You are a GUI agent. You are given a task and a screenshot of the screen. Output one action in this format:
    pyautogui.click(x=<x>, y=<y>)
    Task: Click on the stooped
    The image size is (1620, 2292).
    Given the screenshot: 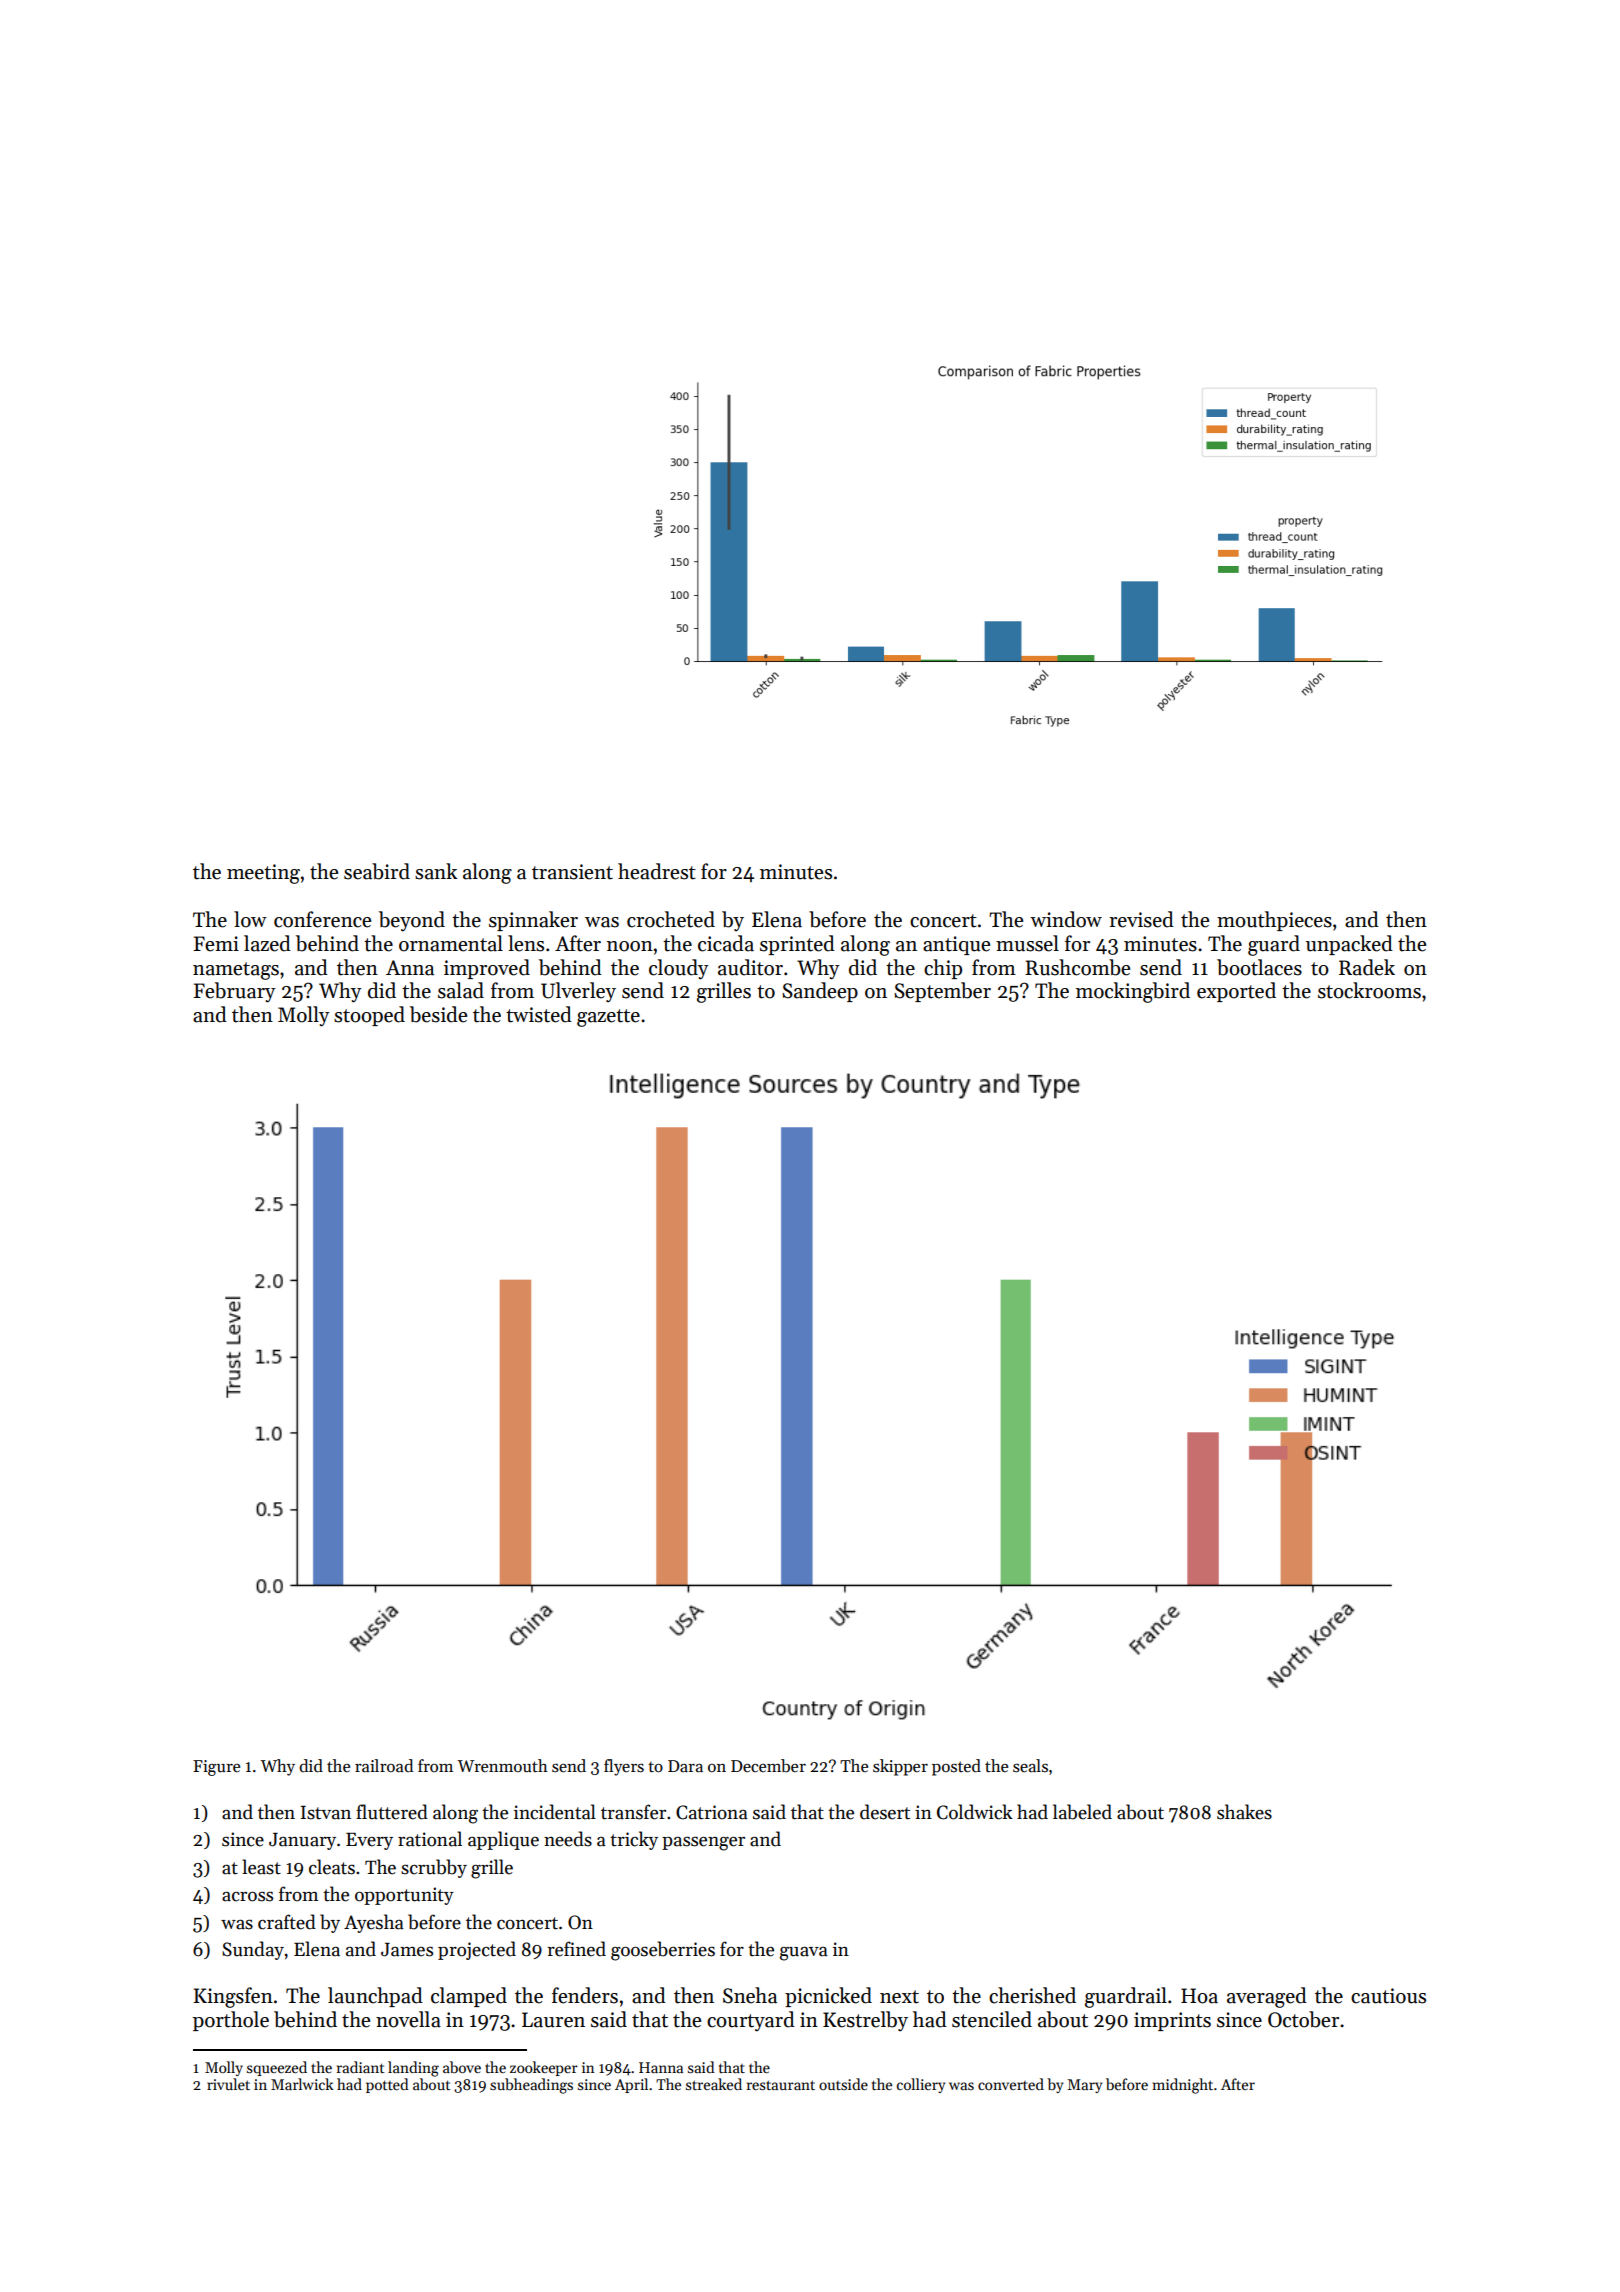 What is the action you would take?
    pyautogui.click(x=369, y=1016)
